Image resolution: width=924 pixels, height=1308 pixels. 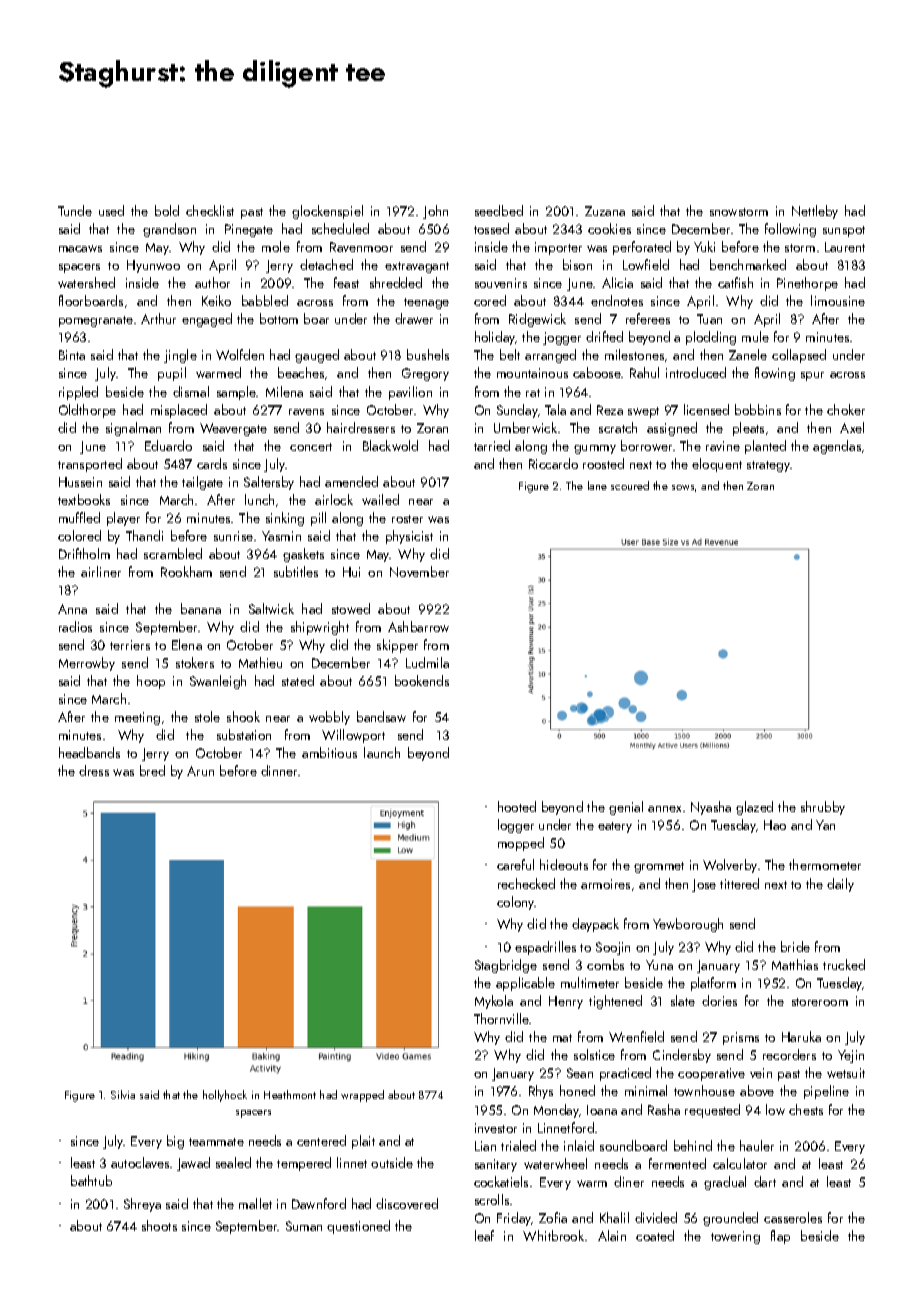 What do you see at coordinates (304, 1226) in the image?
I see `Suman` at bounding box center [304, 1226].
